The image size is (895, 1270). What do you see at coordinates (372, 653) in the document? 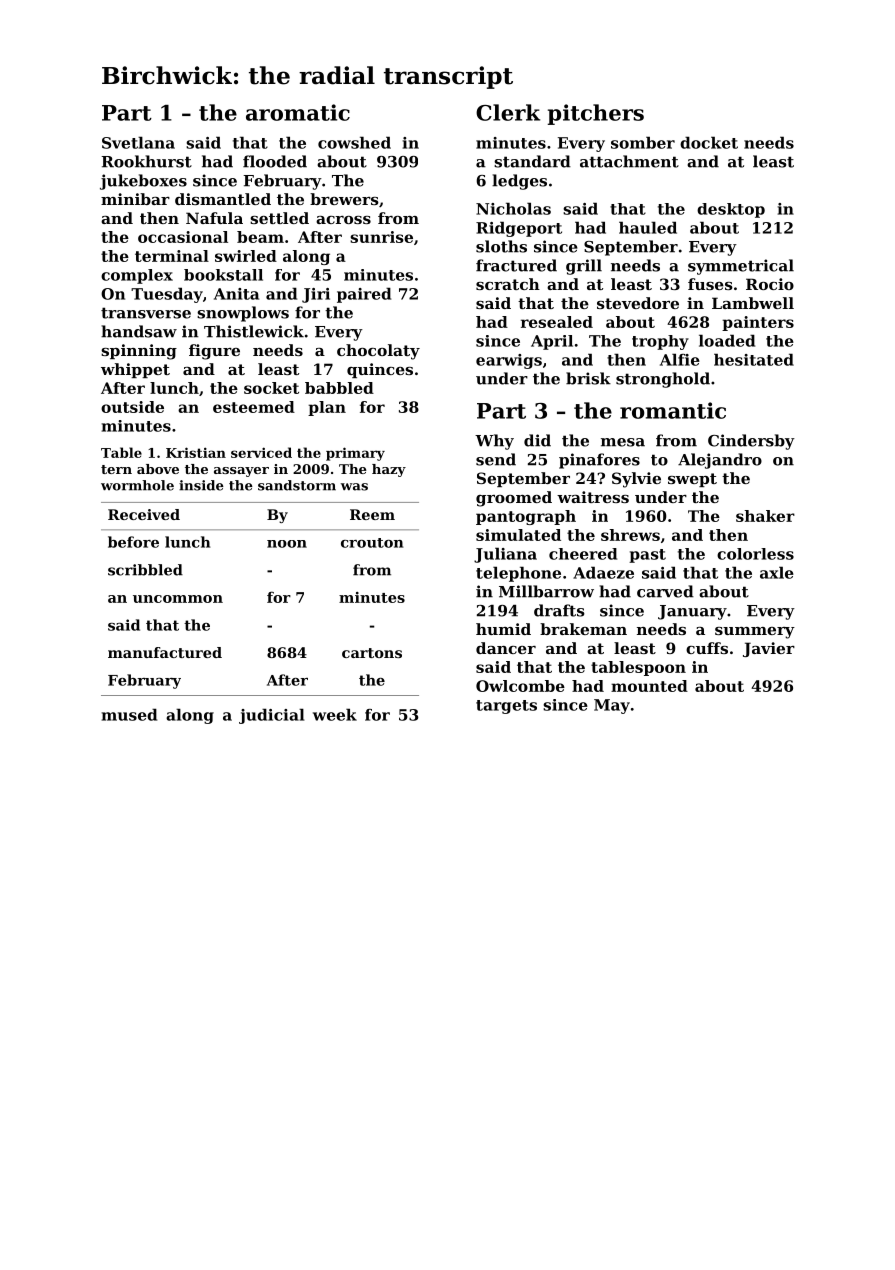
I see `cartons` at bounding box center [372, 653].
